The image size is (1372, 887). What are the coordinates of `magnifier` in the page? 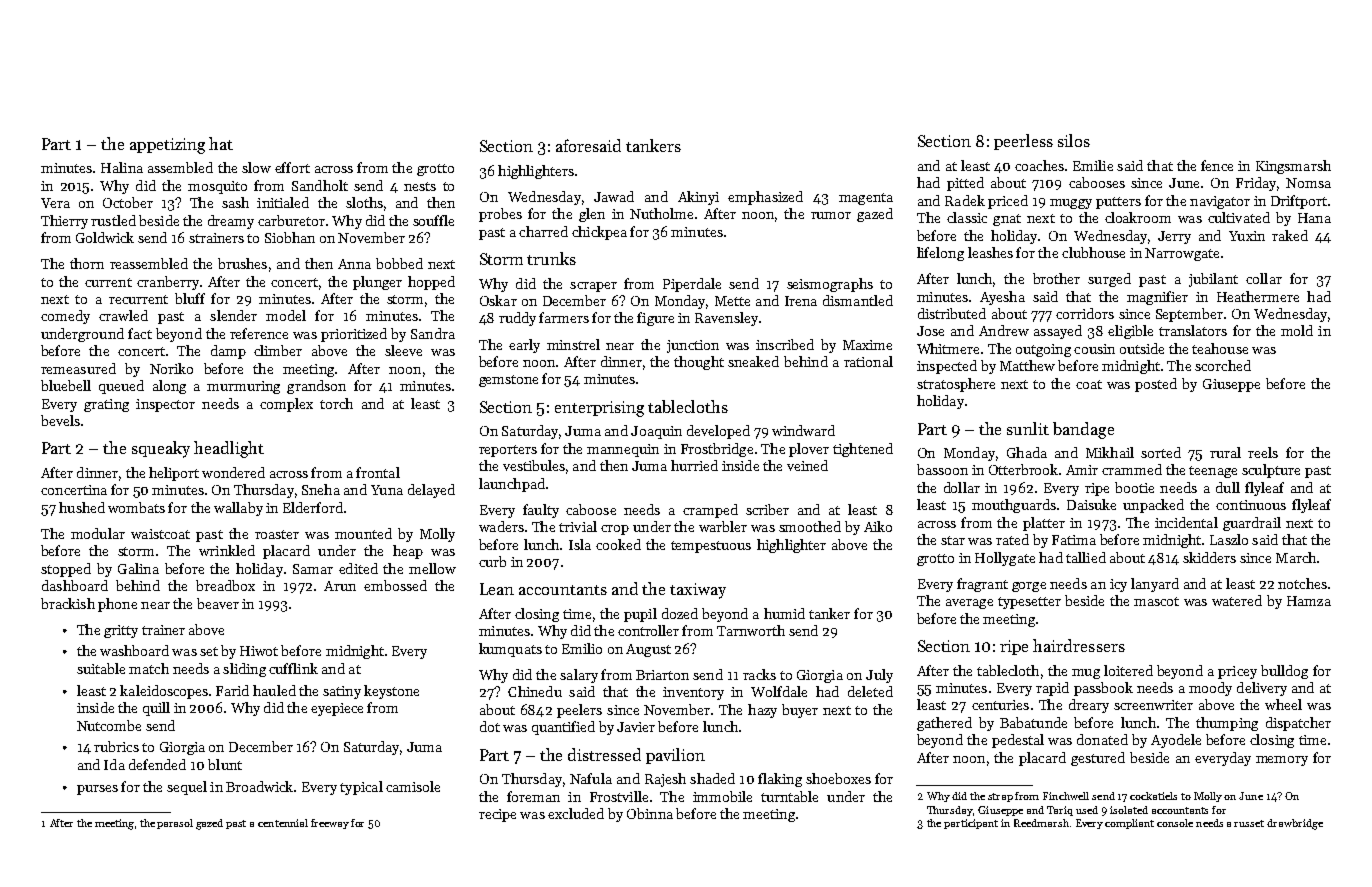 It's located at (1157, 298).
